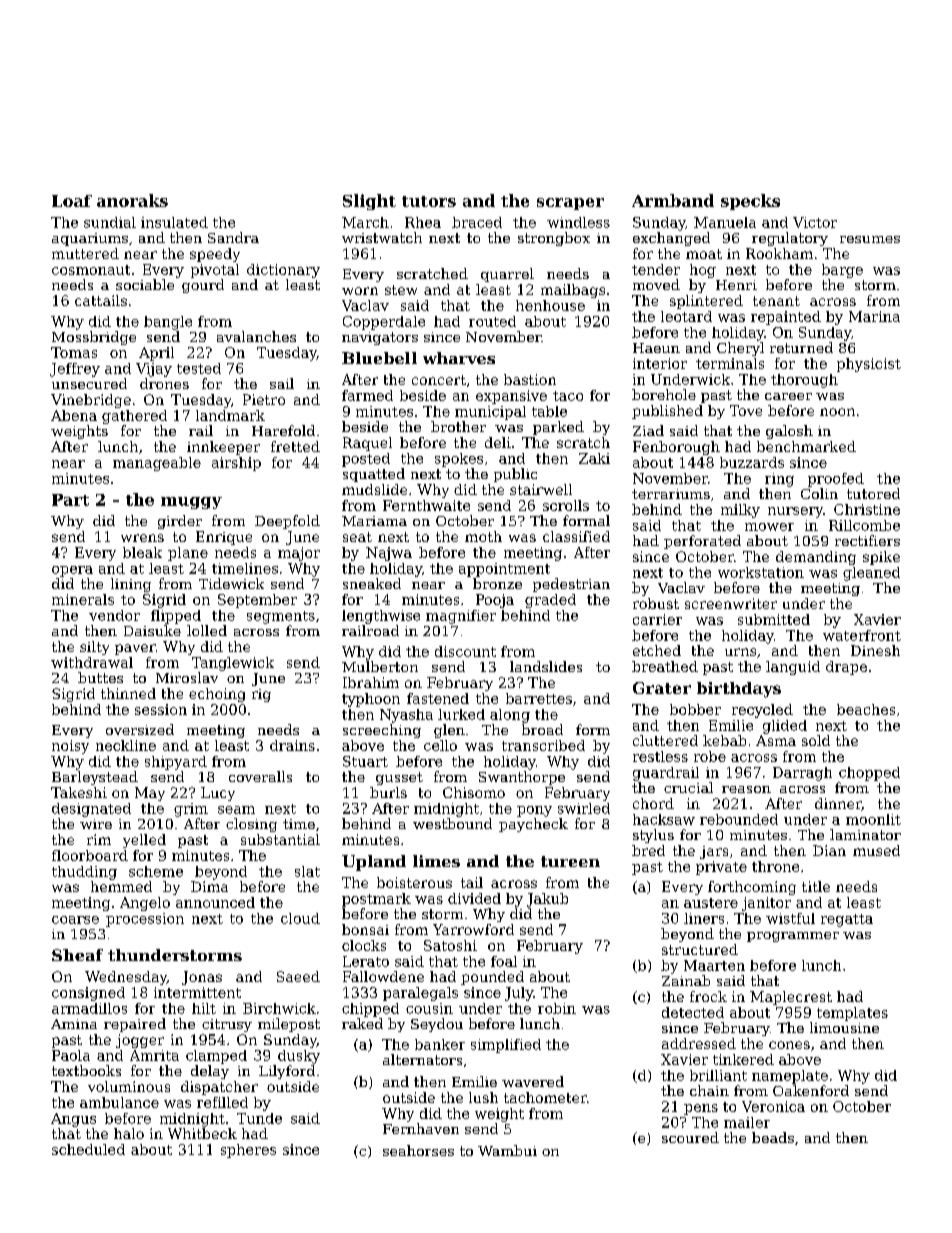 This screenshot has width=952, height=1233. What do you see at coordinates (216, 1057) in the screenshot?
I see `clamped` at bounding box center [216, 1057].
